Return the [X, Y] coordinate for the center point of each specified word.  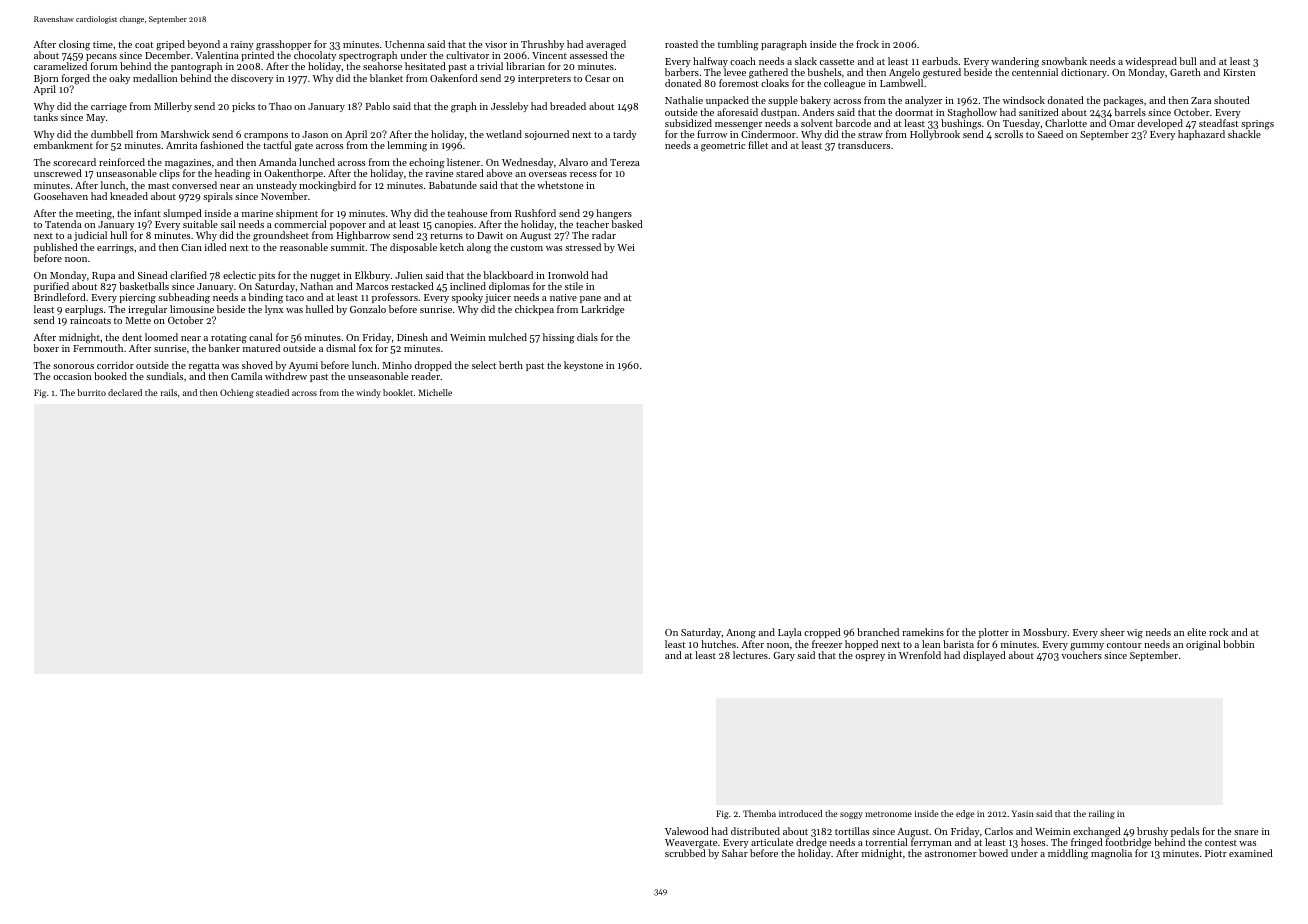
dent [132, 337]
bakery [815, 101]
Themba [759, 813]
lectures [750, 655]
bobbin [1238, 644]
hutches [718, 644]
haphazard [1201, 135]
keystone [583, 366]
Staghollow [972, 113]
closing [74, 45]
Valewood [687, 831]
